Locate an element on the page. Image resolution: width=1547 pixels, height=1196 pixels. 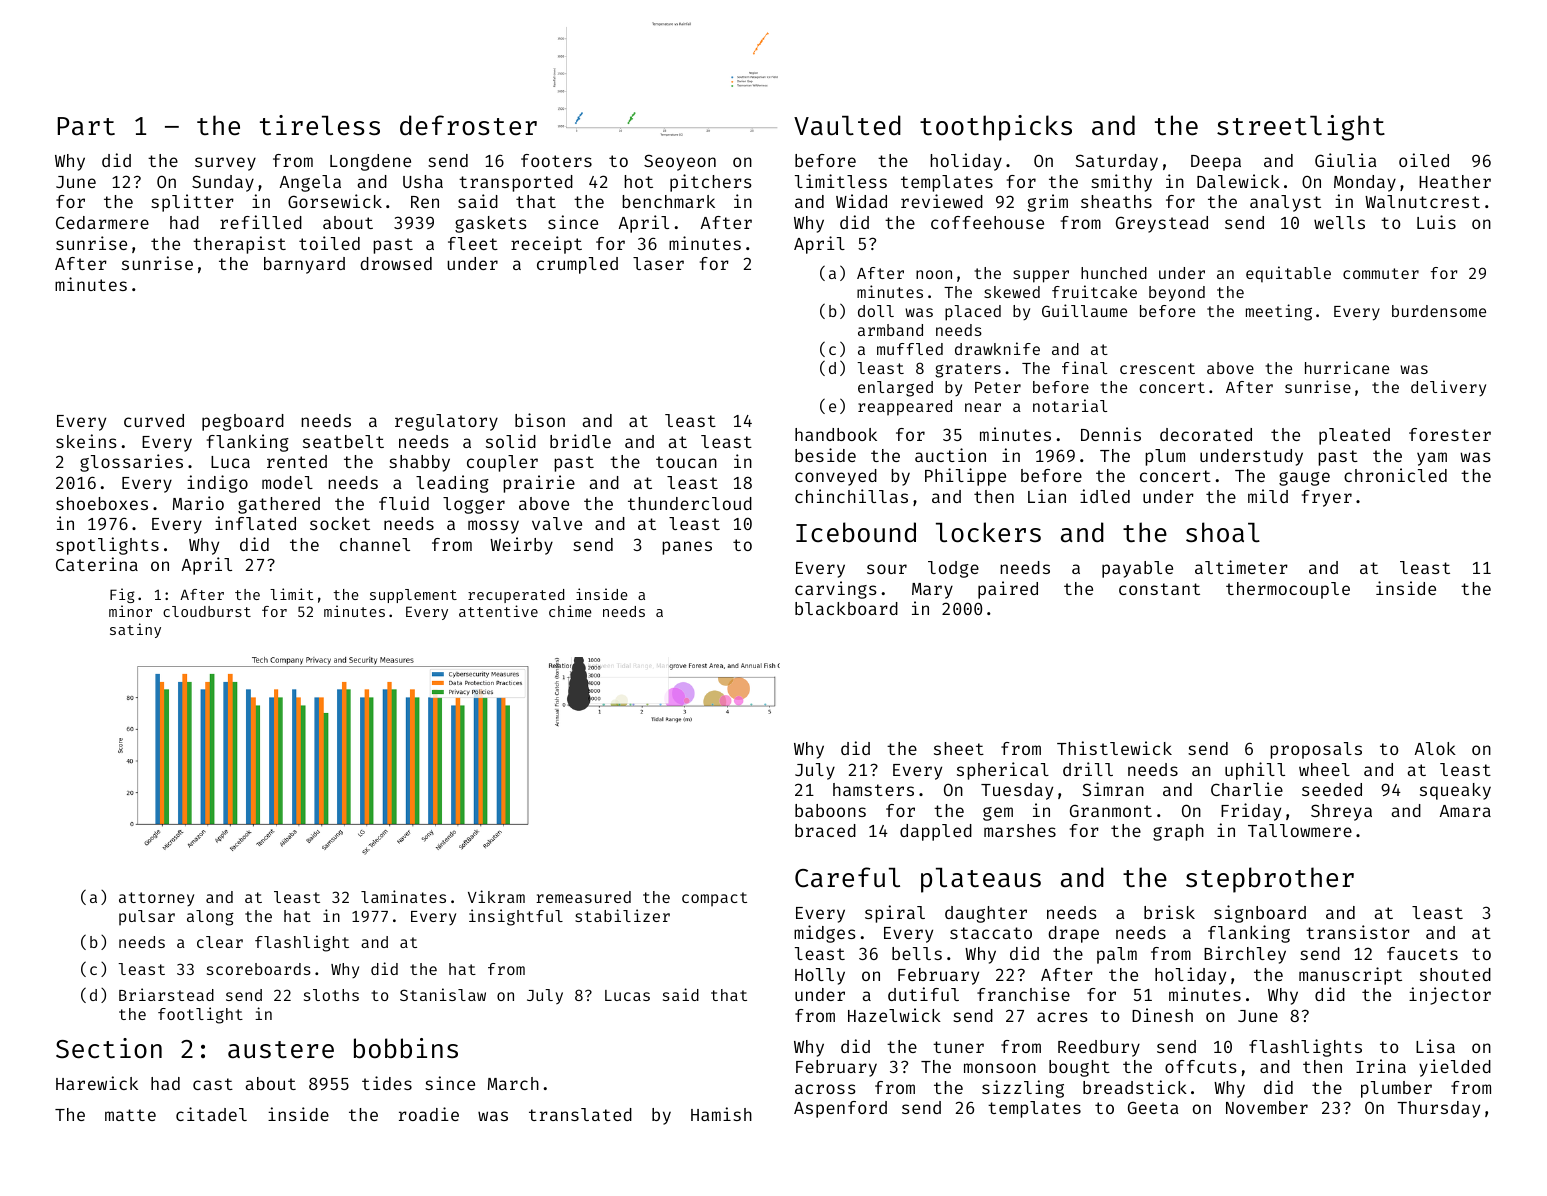
curved is located at coordinates (154, 420).
